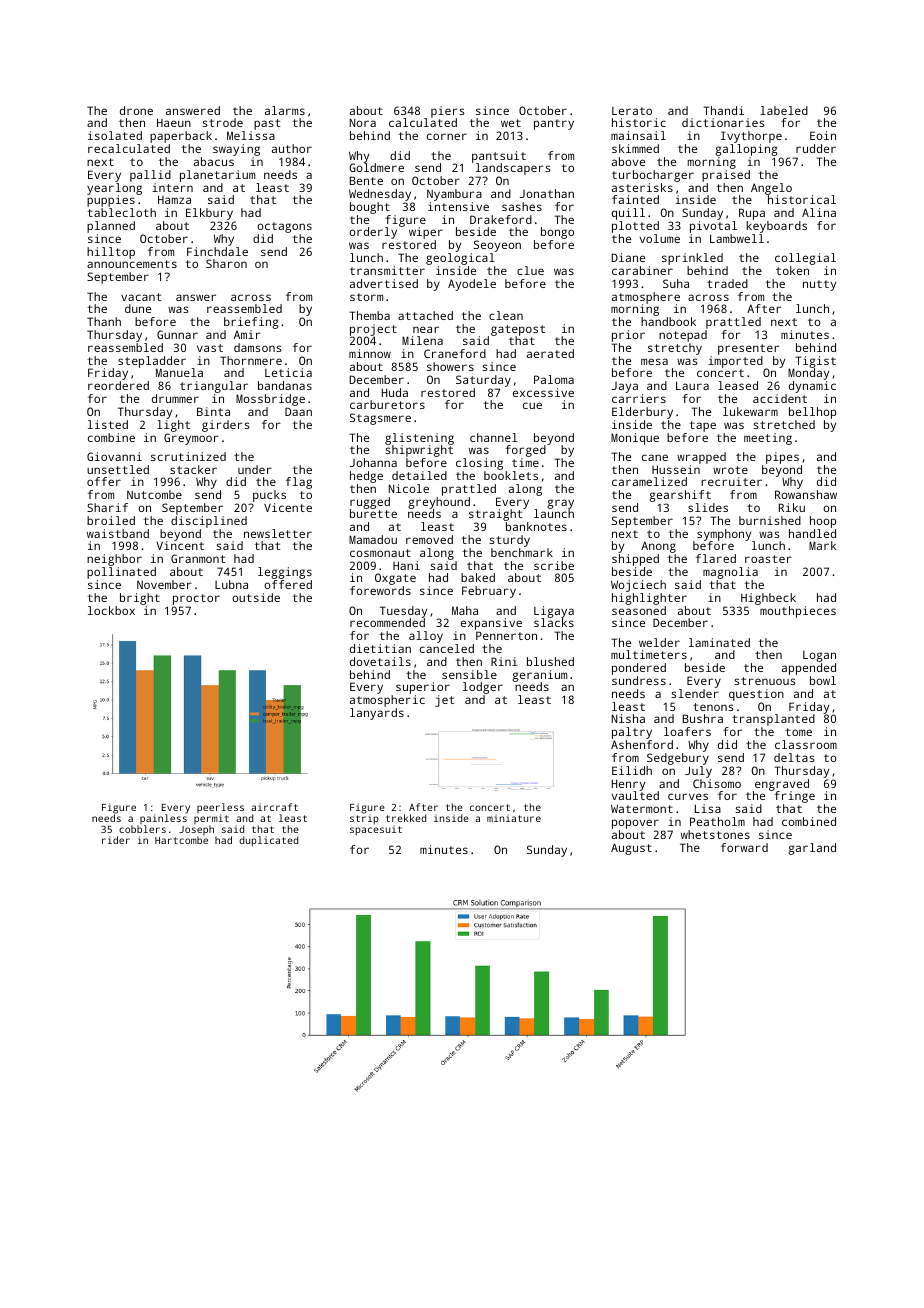 Image resolution: width=924 pixels, height=1308 pixels. Describe the element at coordinates (419, 439) in the image. I see `glistening` at that location.
